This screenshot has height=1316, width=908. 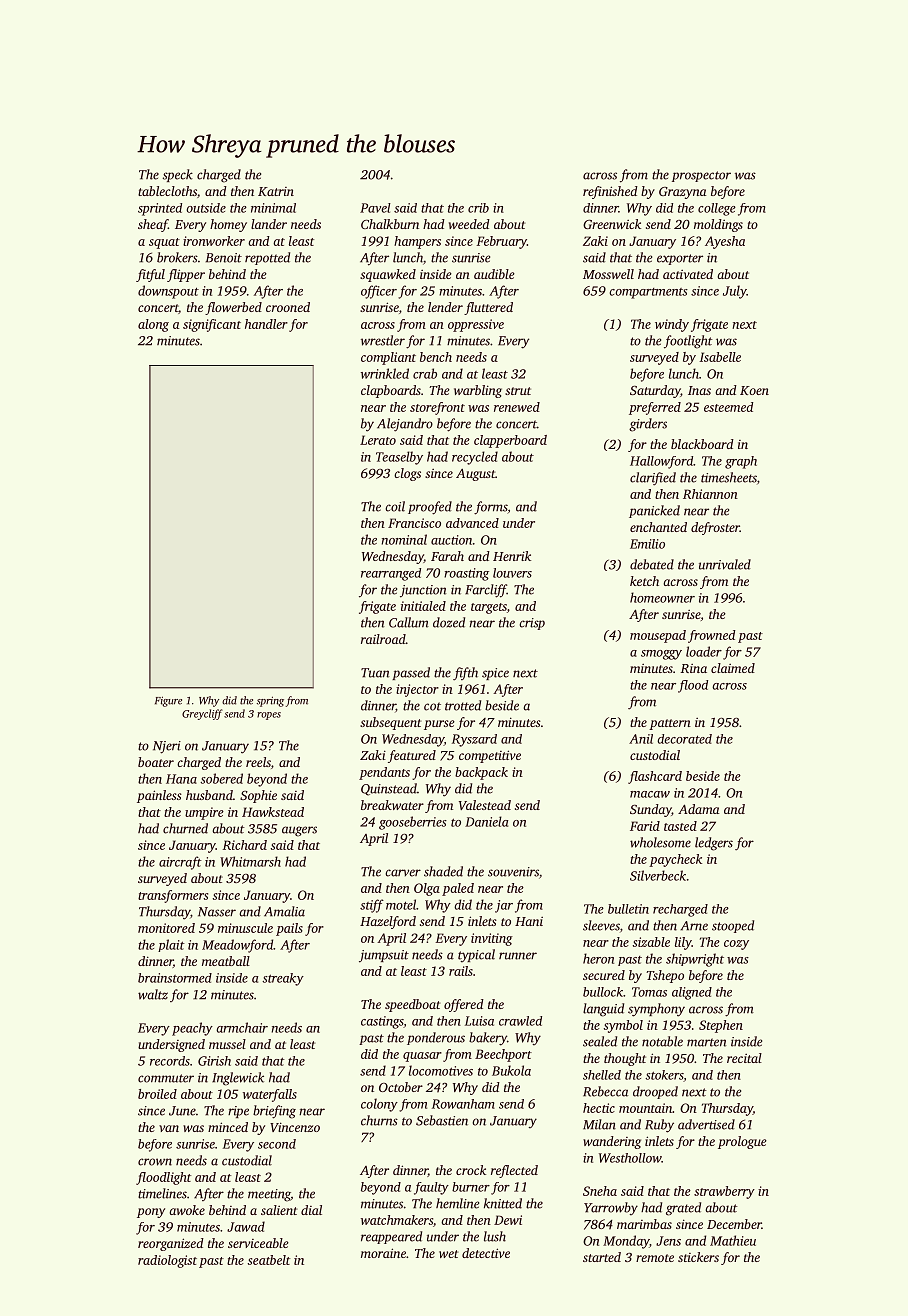 I want to click on refinished, so click(x=610, y=192).
